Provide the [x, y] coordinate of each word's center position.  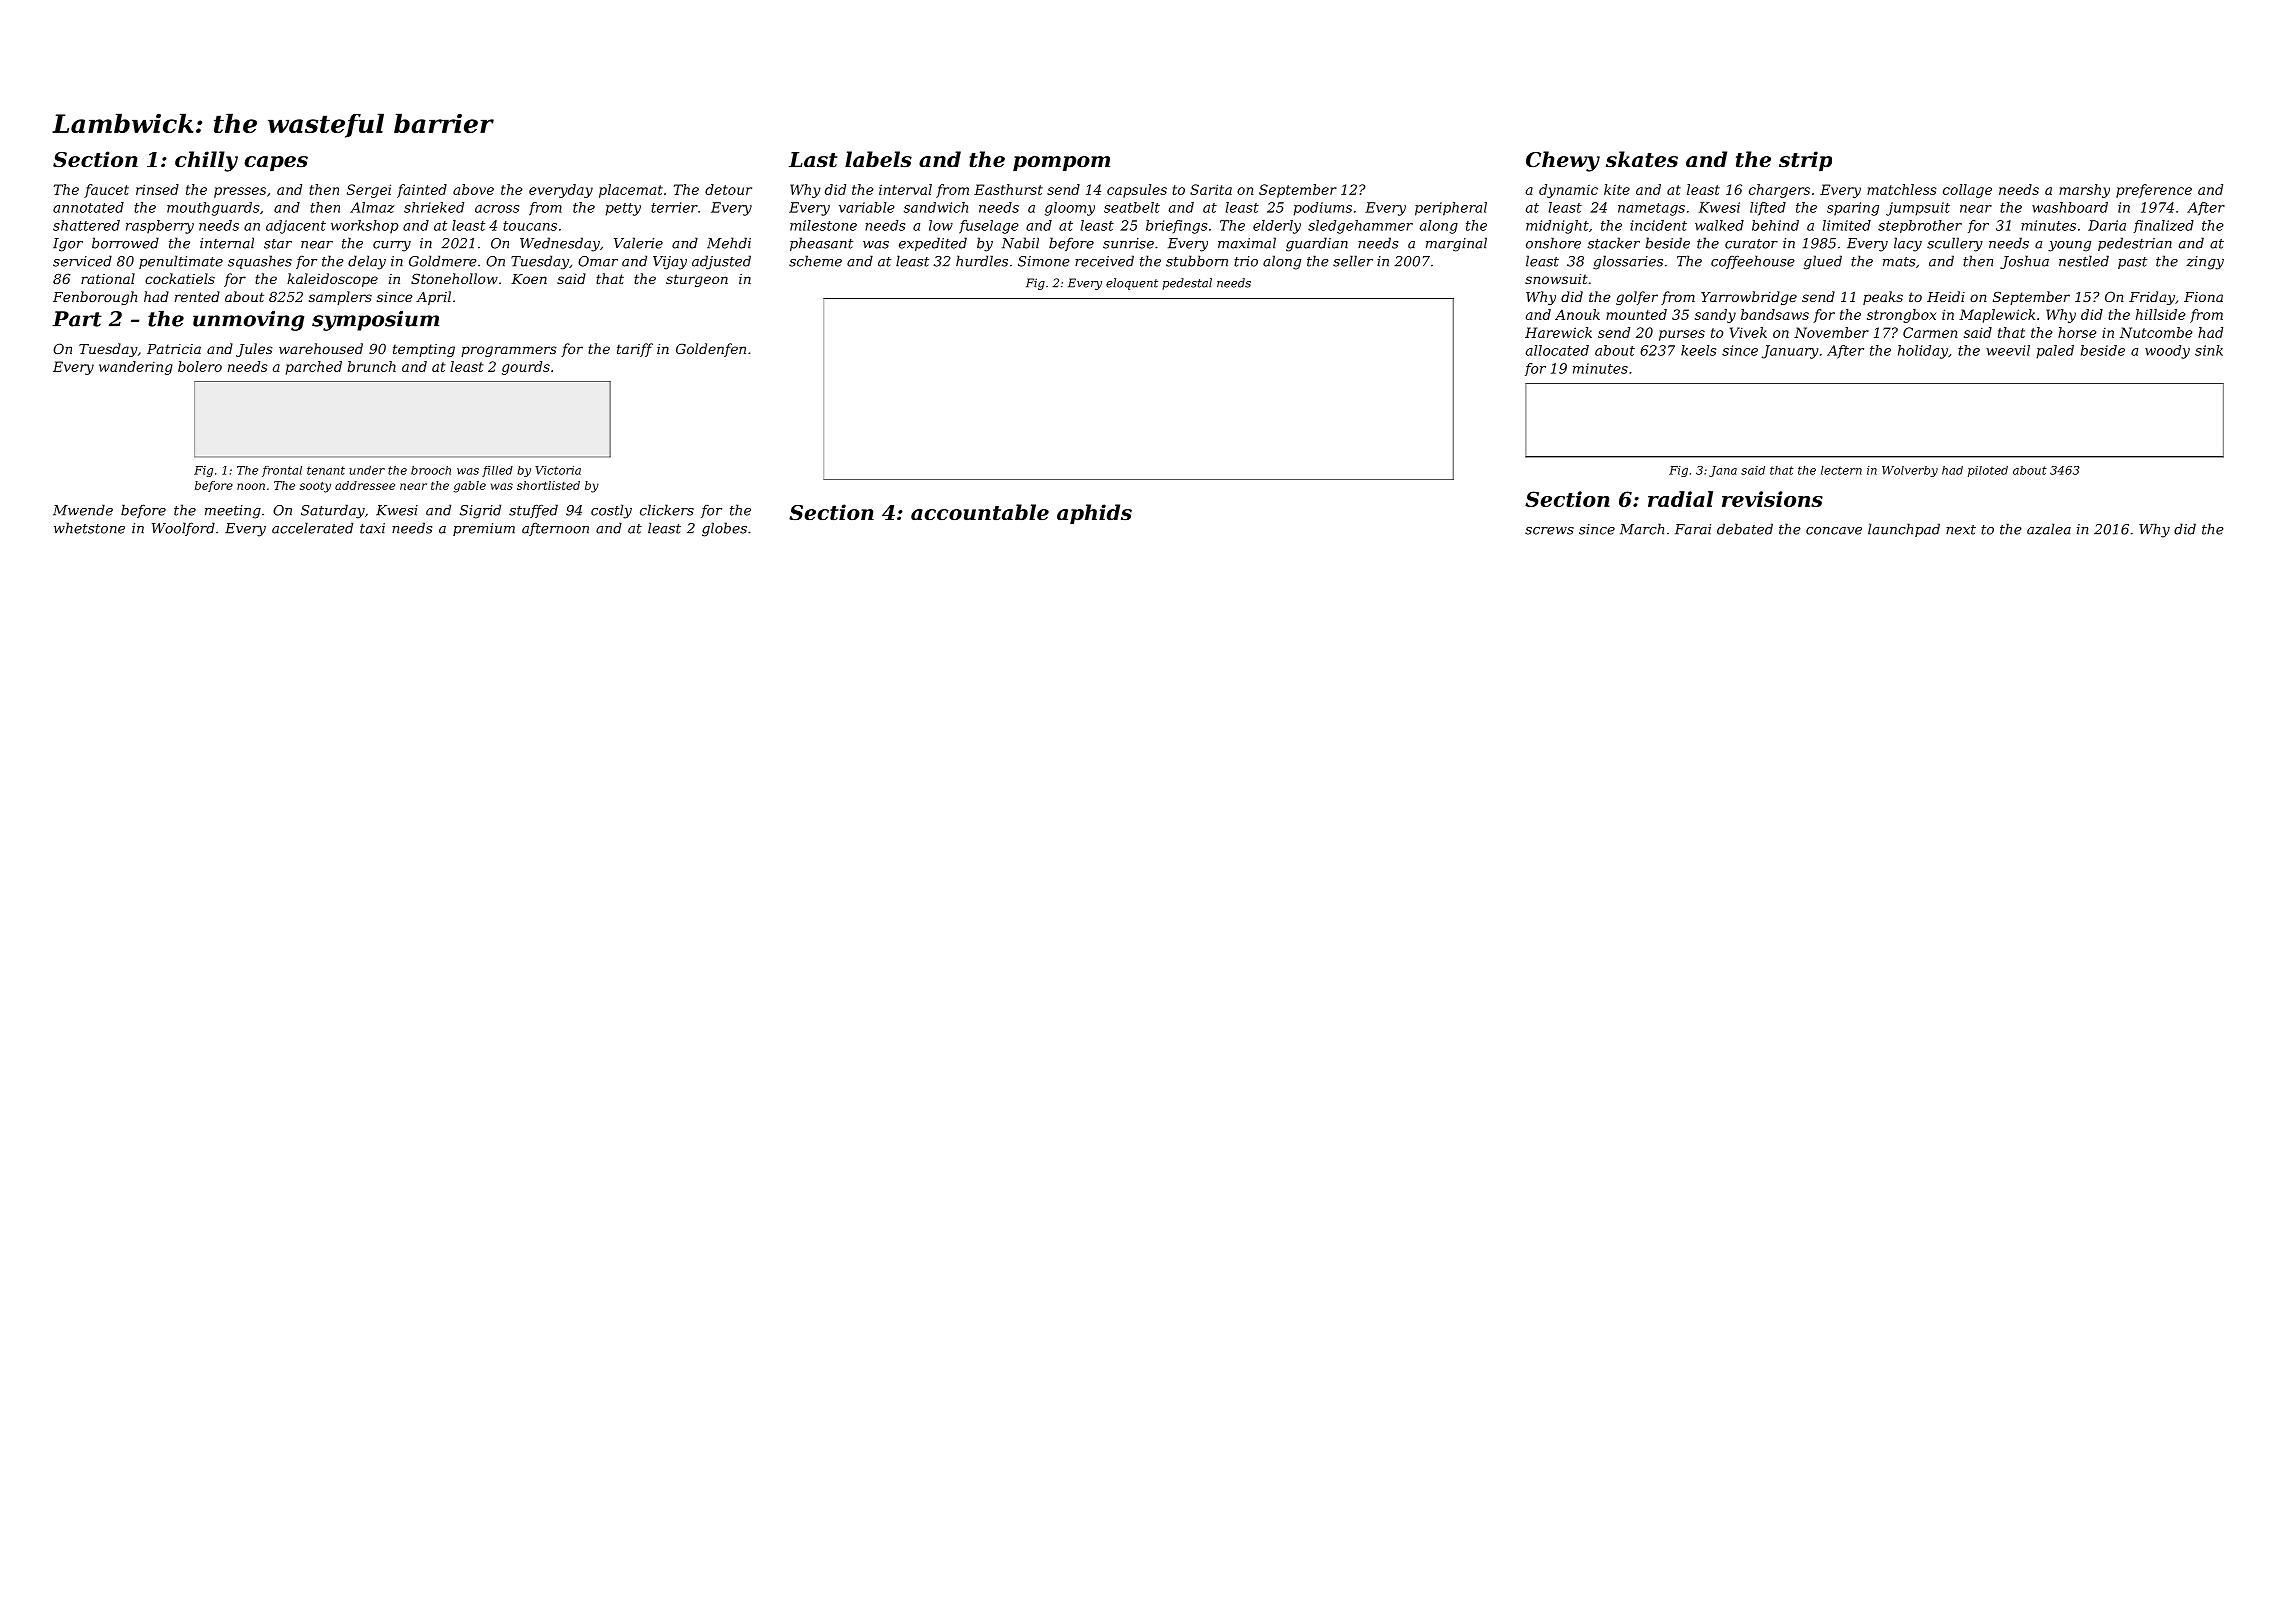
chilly [206, 161]
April [433, 298]
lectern [1841, 470]
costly [611, 511]
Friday [2152, 298]
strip [1805, 161]
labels [878, 159]
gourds [526, 368]
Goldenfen [711, 350]
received [1104, 261]
